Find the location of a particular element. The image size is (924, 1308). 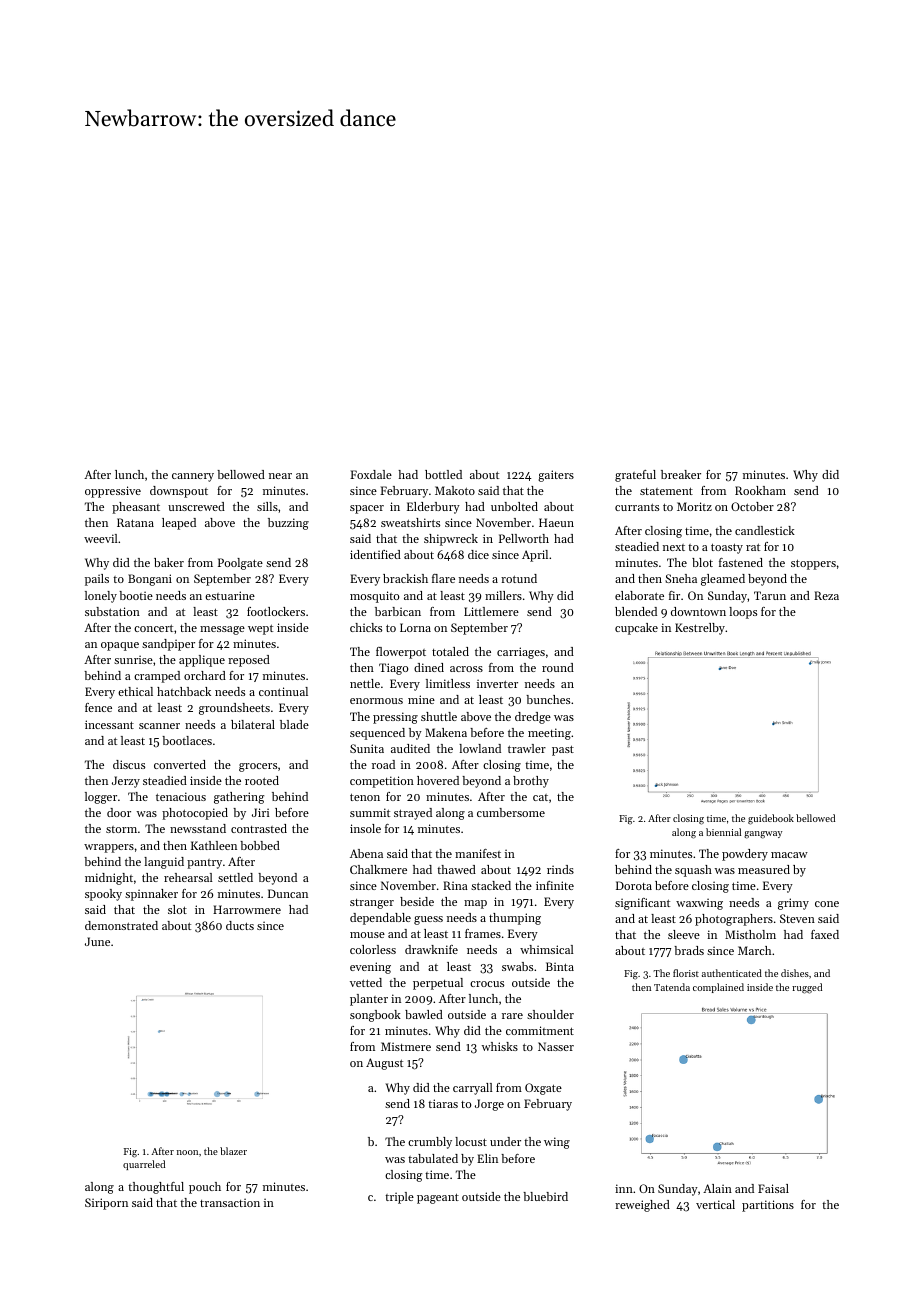

macaw is located at coordinates (789, 855).
